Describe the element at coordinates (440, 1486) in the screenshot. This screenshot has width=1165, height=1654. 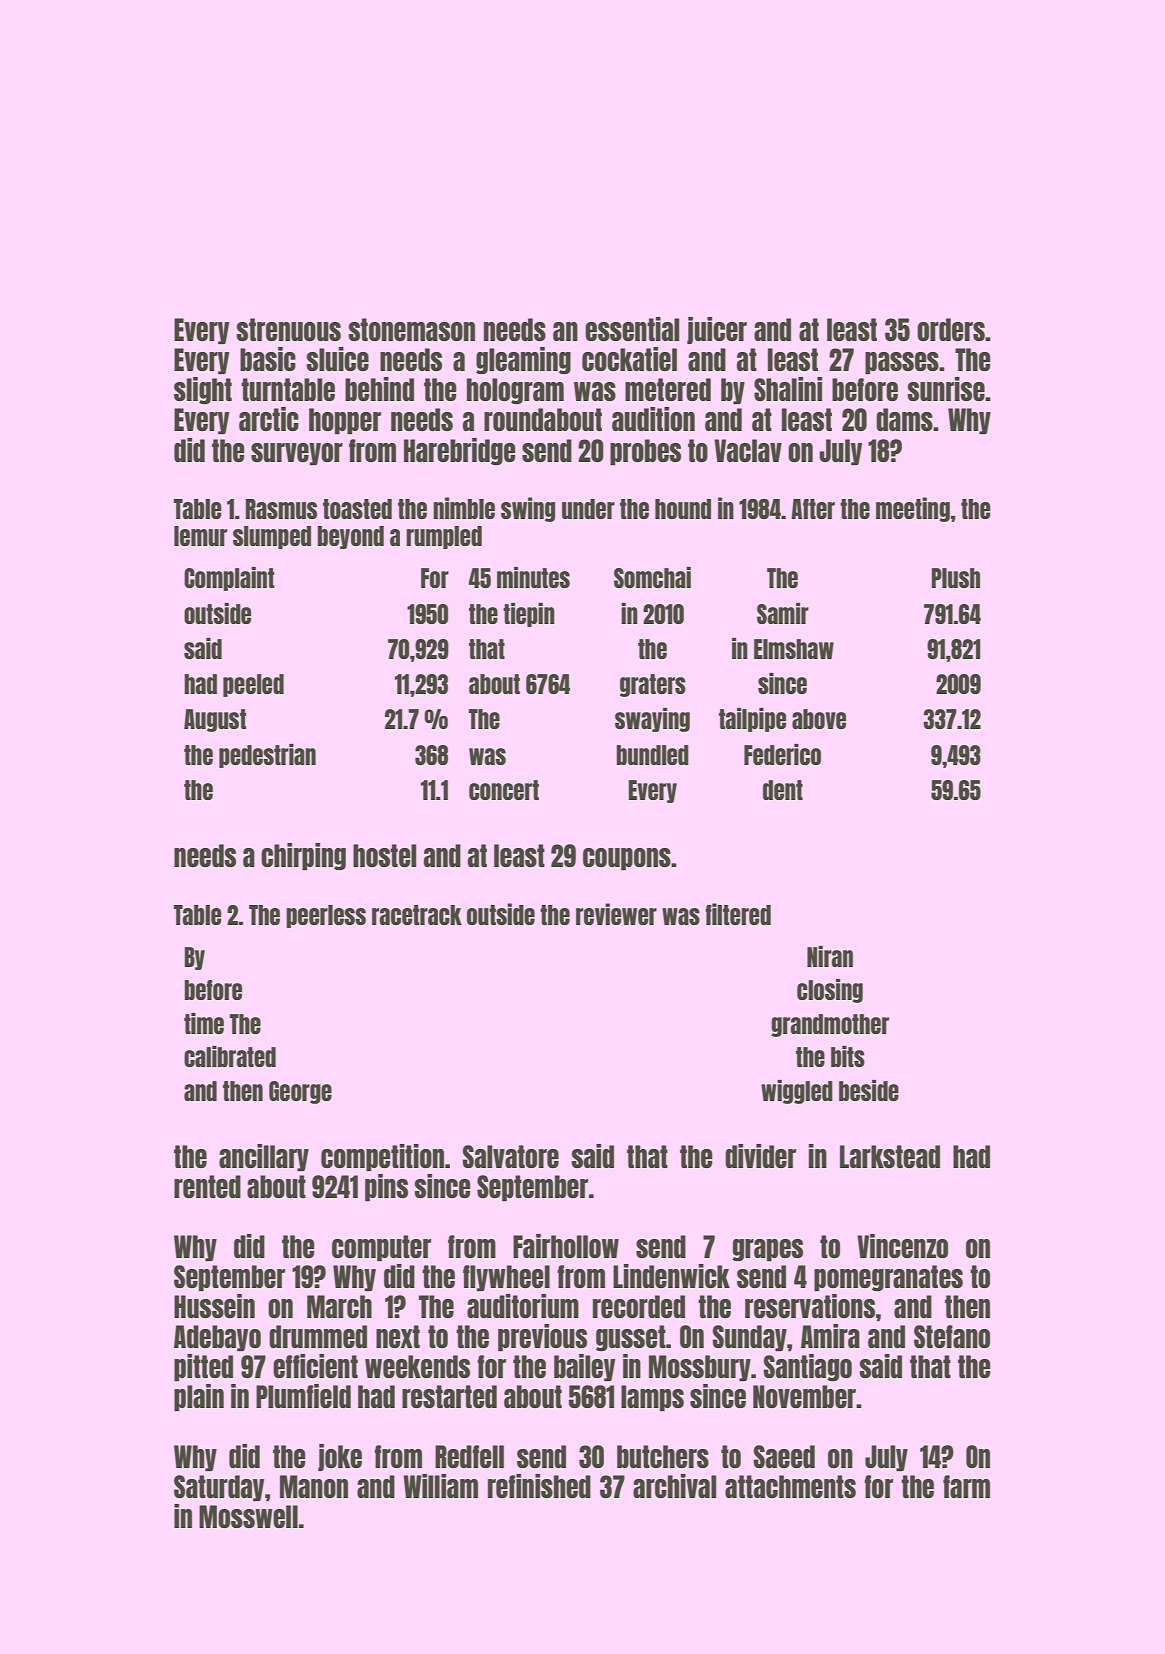
I see `William` at that location.
